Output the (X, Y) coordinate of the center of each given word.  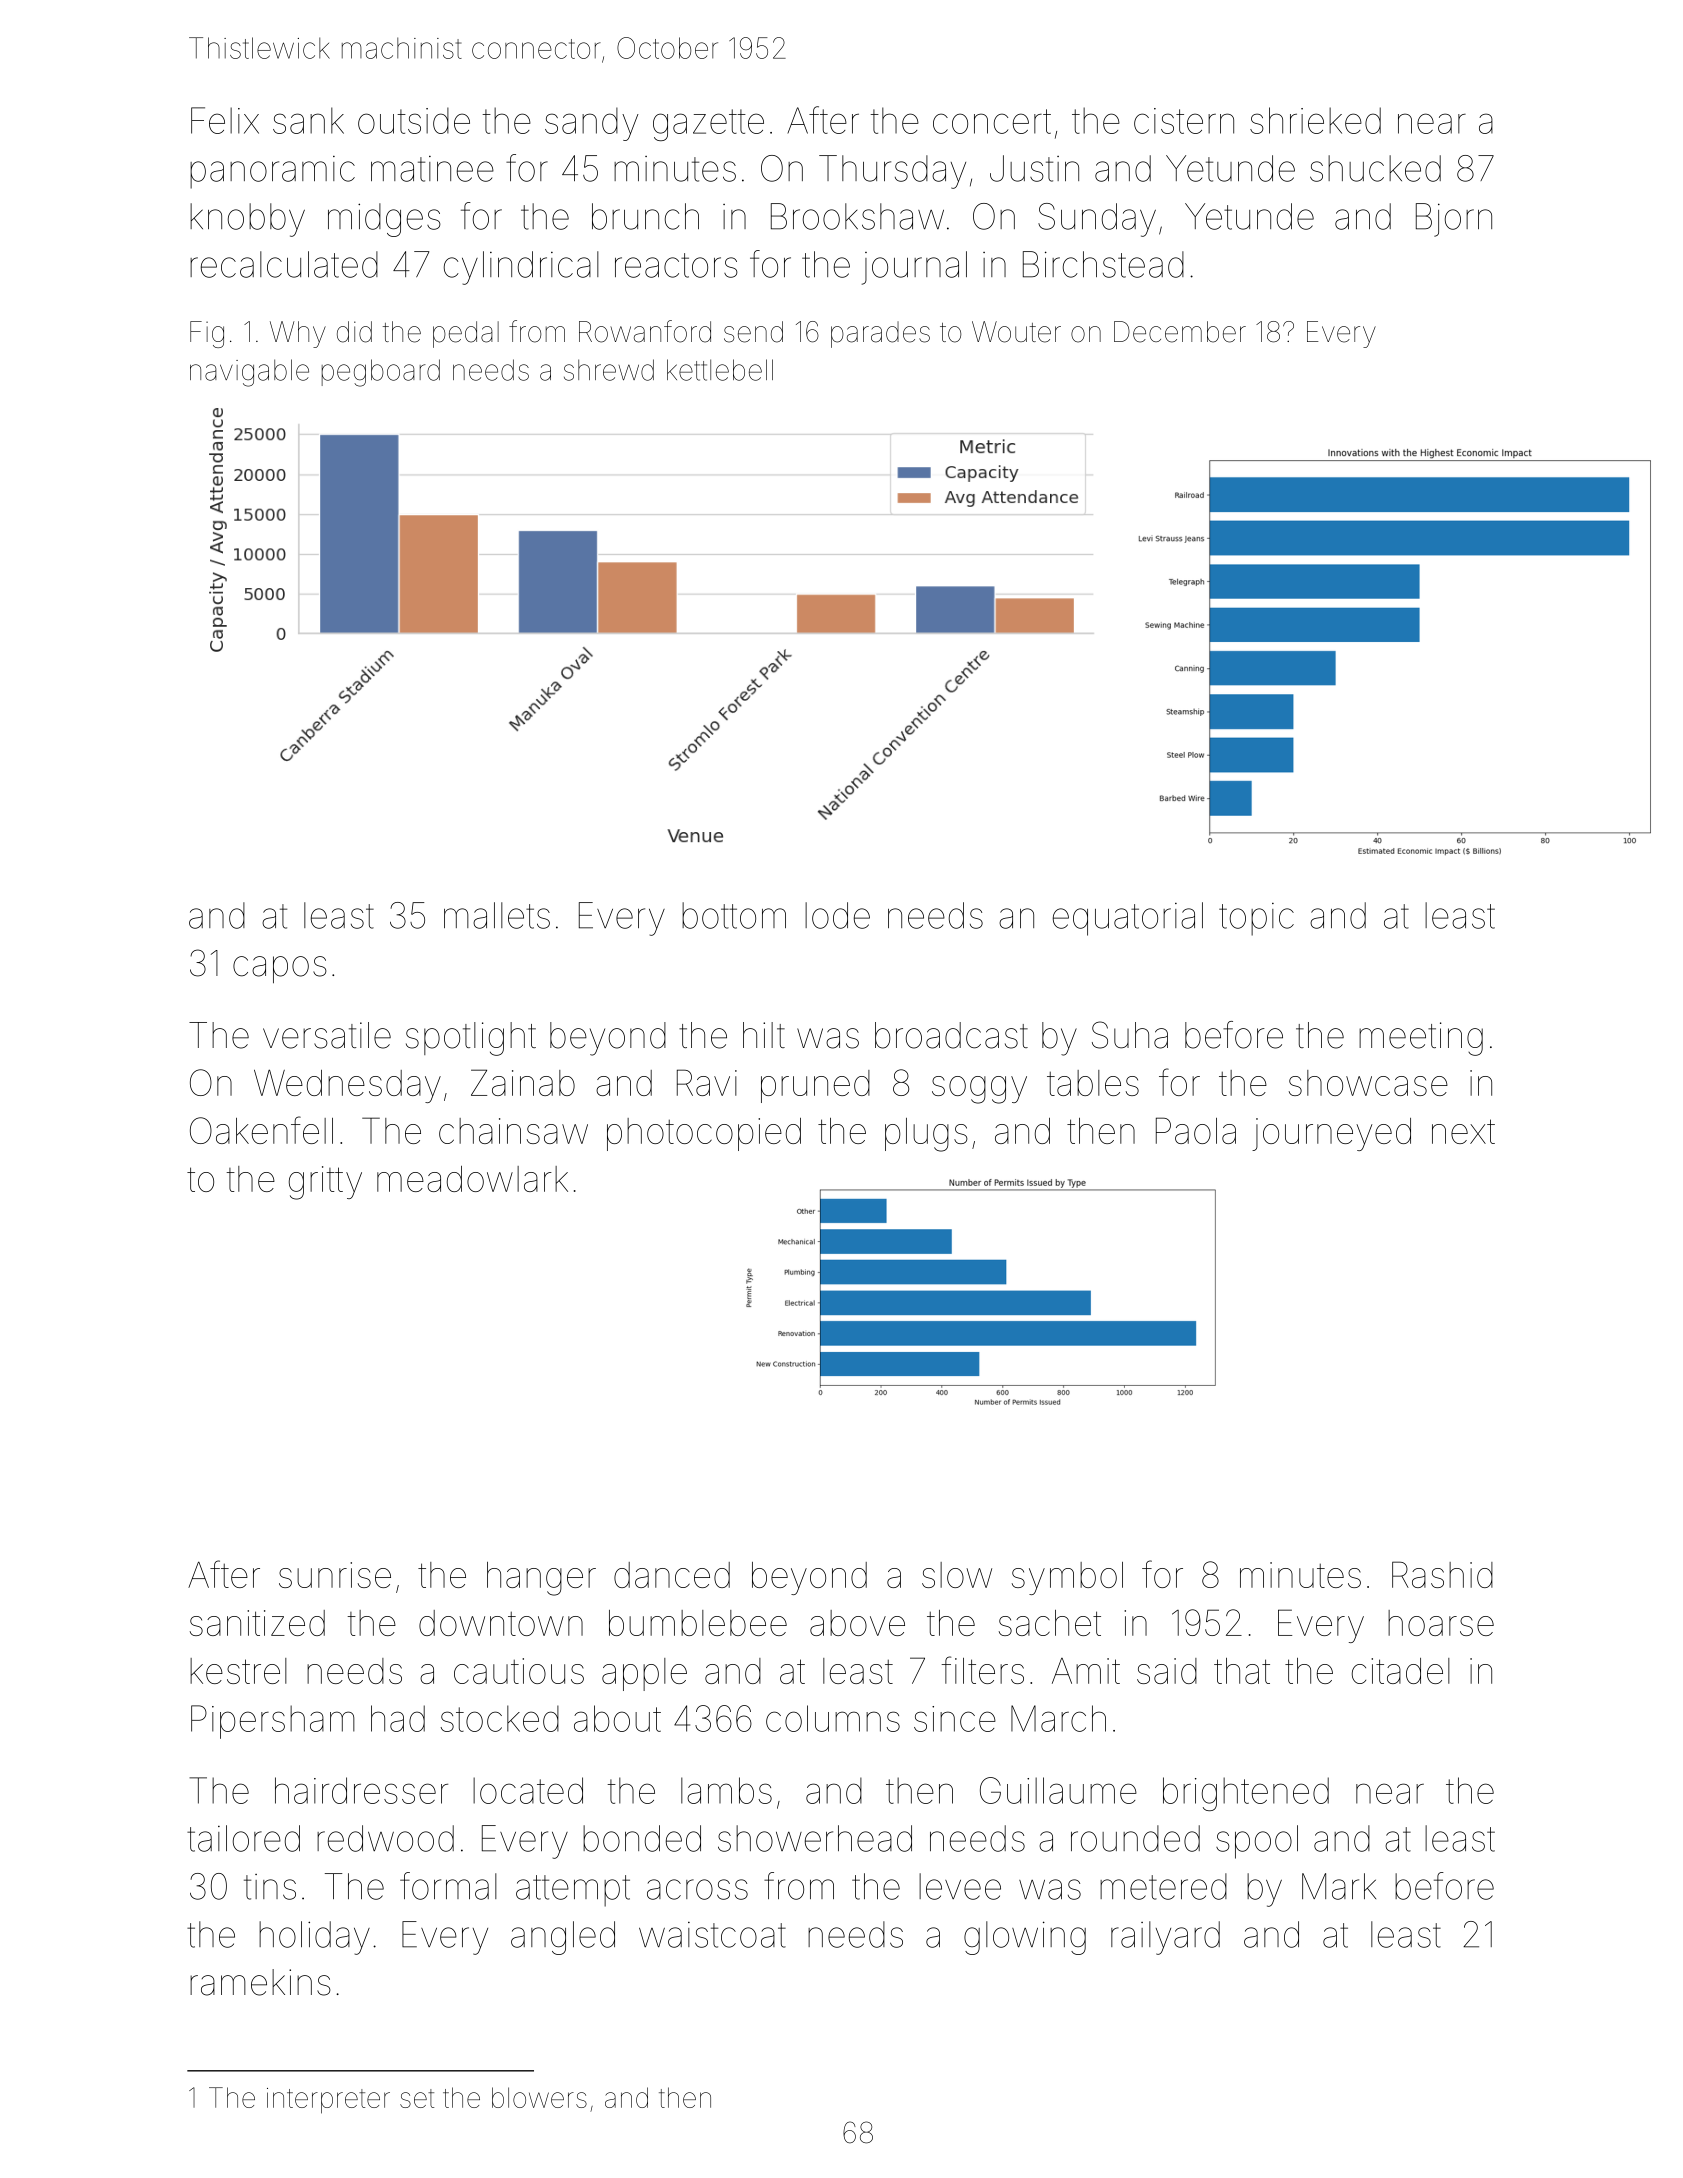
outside (414, 120)
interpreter (328, 2101)
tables (1093, 1083)
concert (992, 121)
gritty (325, 1183)
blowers (539, 2097)
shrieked (1315, 120)
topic (1256, 919)
